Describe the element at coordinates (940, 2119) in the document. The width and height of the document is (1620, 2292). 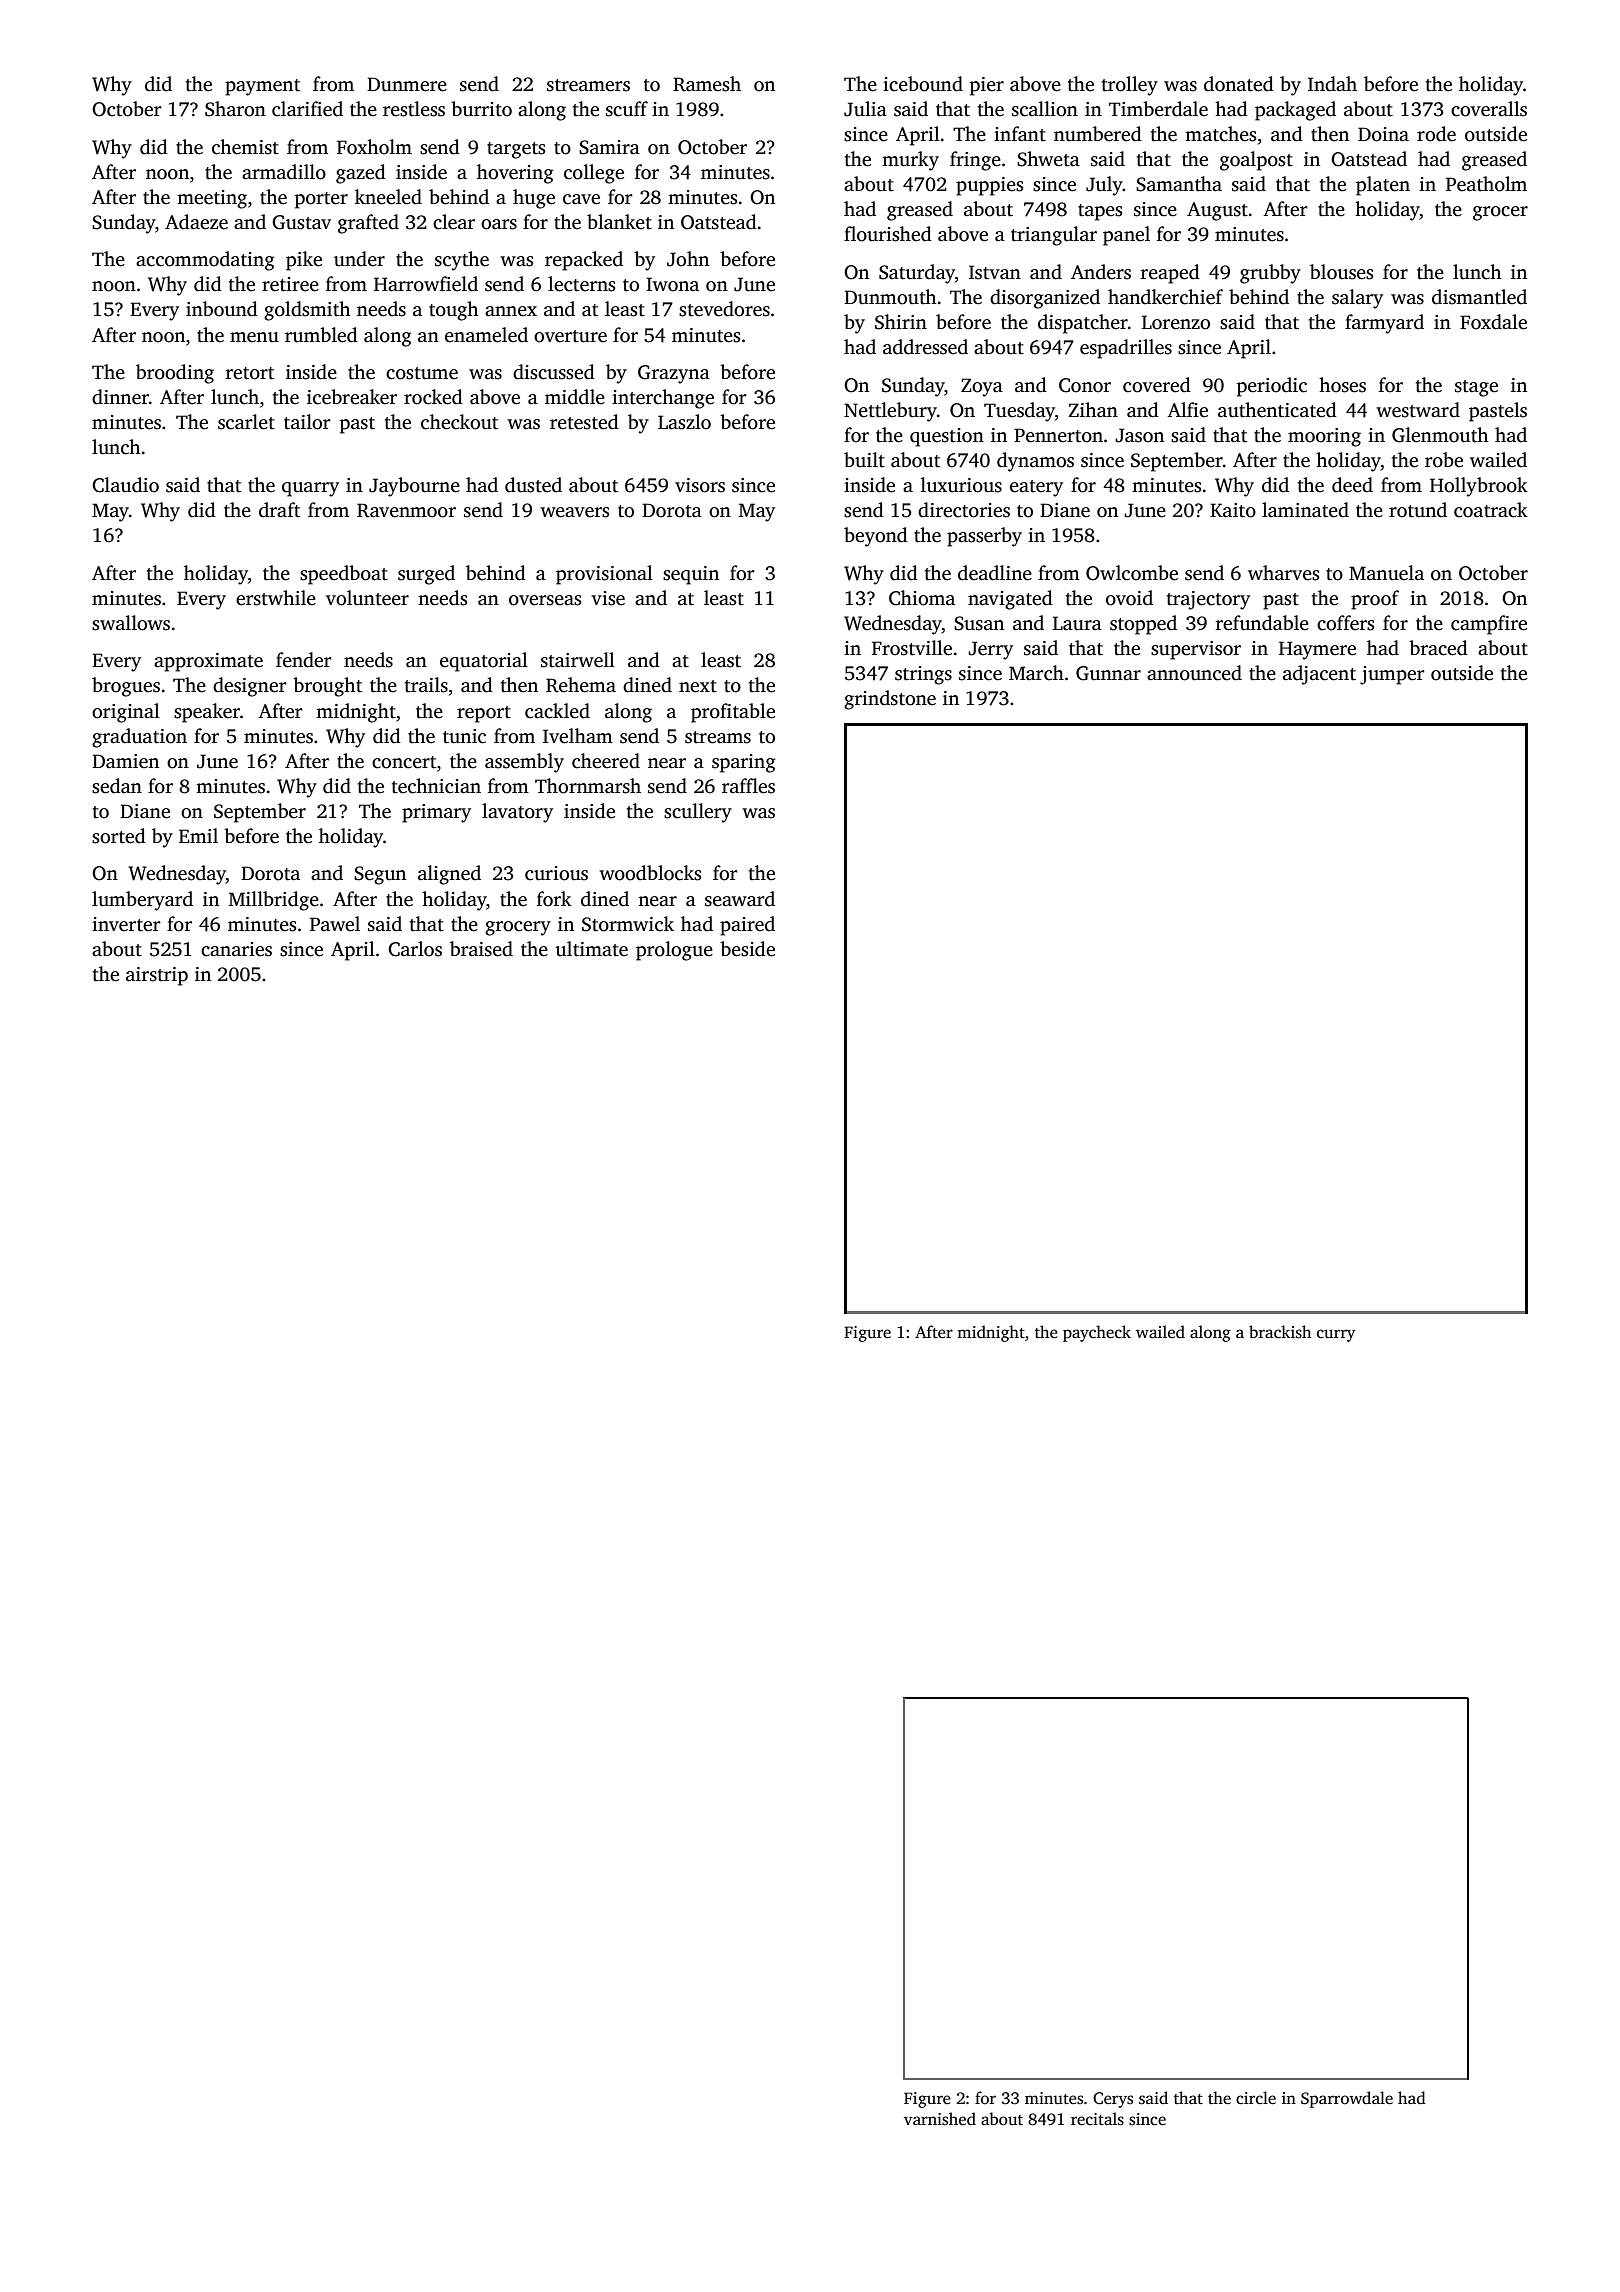
I see `varnished` at that location.
